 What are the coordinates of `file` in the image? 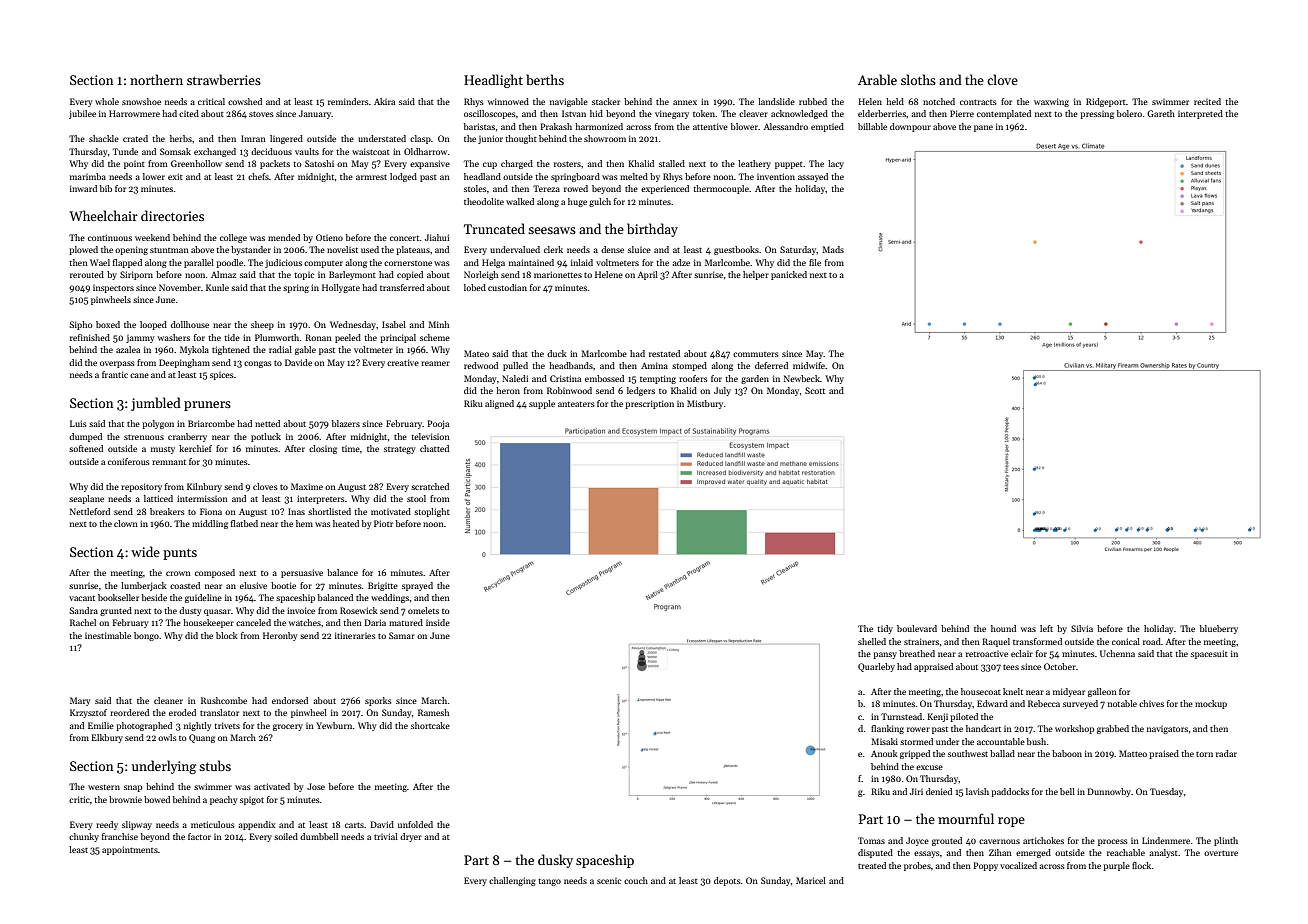 It's located at (815, 262).
